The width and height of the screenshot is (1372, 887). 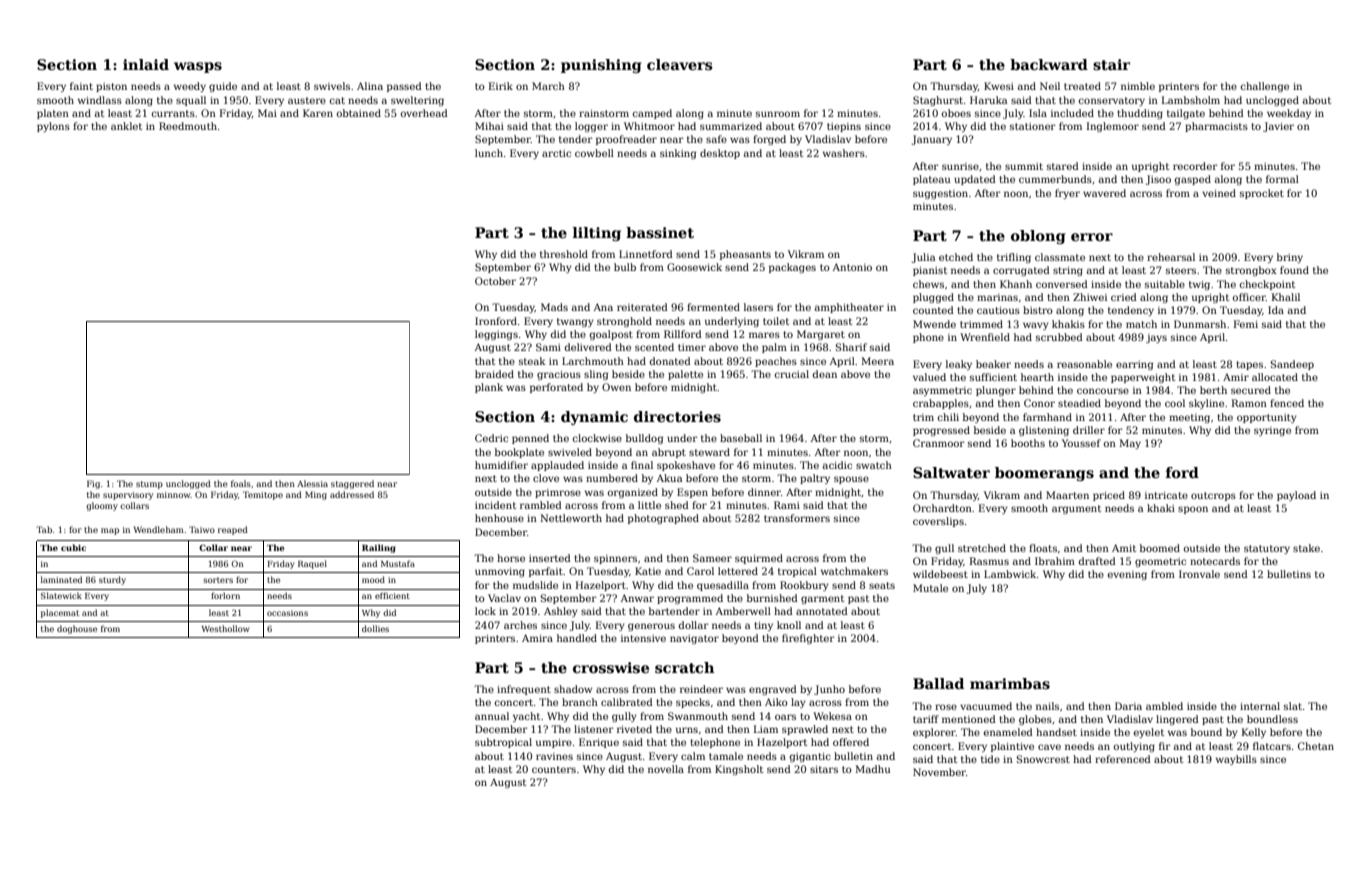 I want to click on Alina, so click(x=370, y=86).
